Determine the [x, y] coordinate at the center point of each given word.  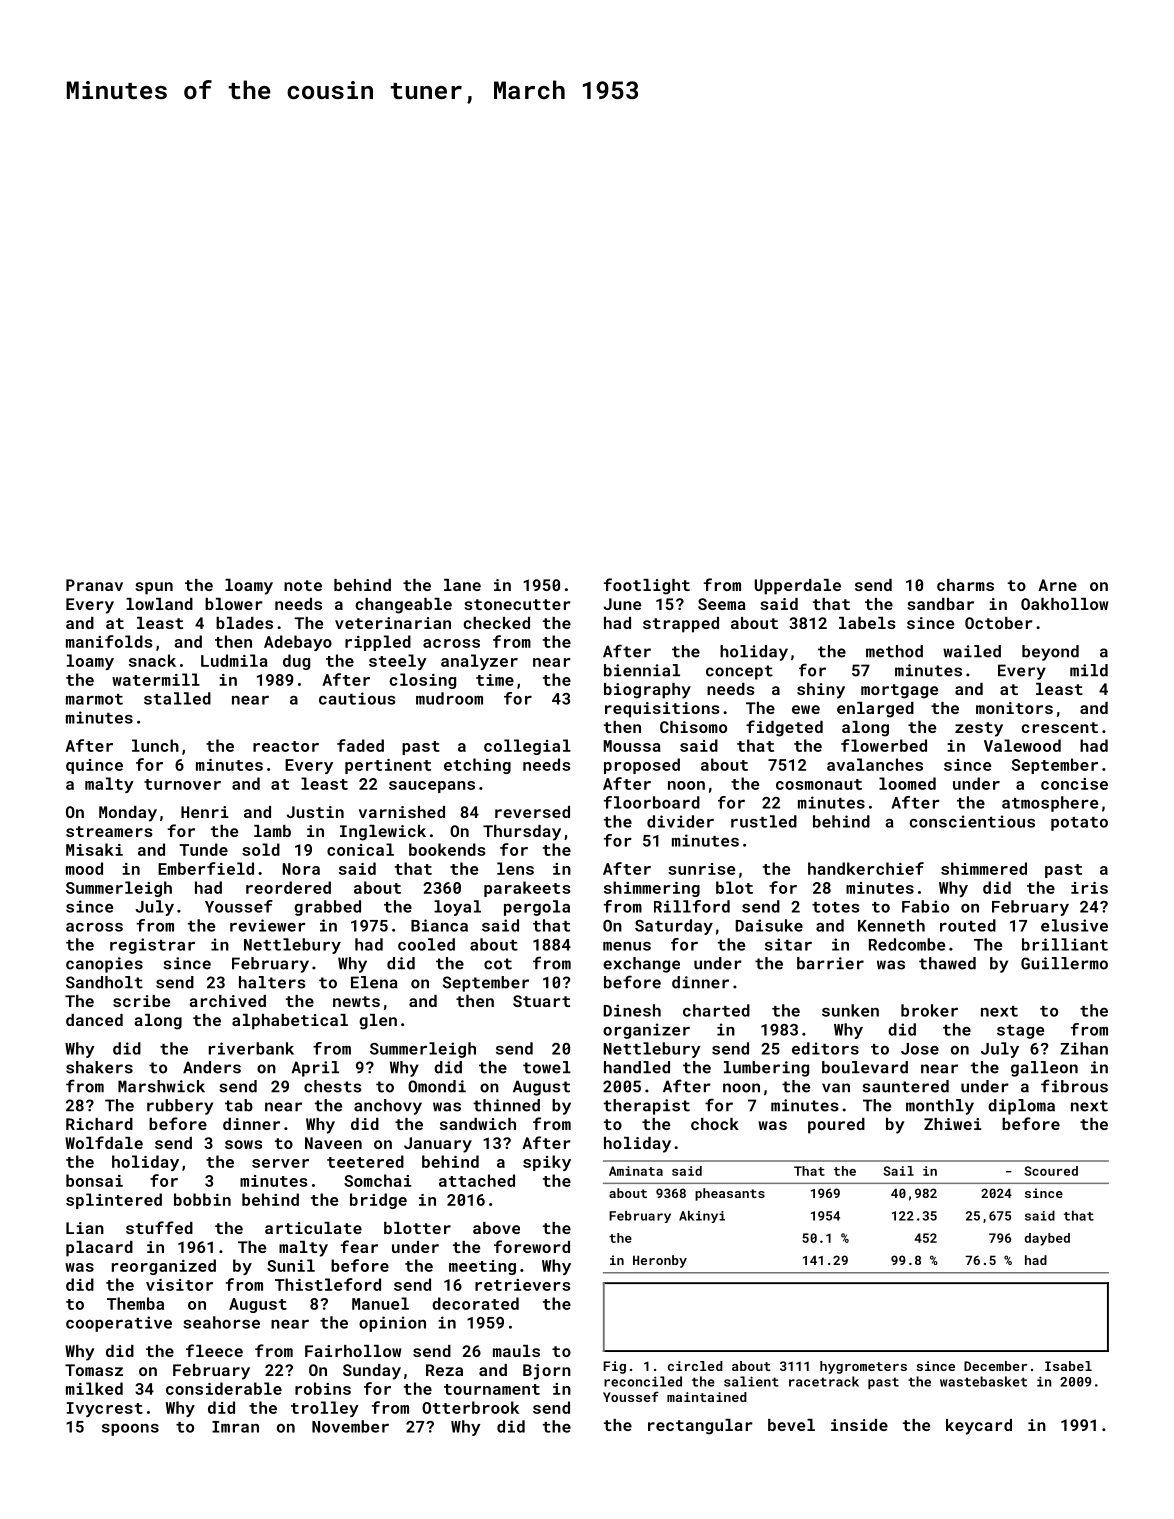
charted [716, 1010]
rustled [764, 821]
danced [94, 1020]
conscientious [972, 821]
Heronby [660, 1261]
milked [94, 1388]
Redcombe [907, 944]
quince [94, 766]
